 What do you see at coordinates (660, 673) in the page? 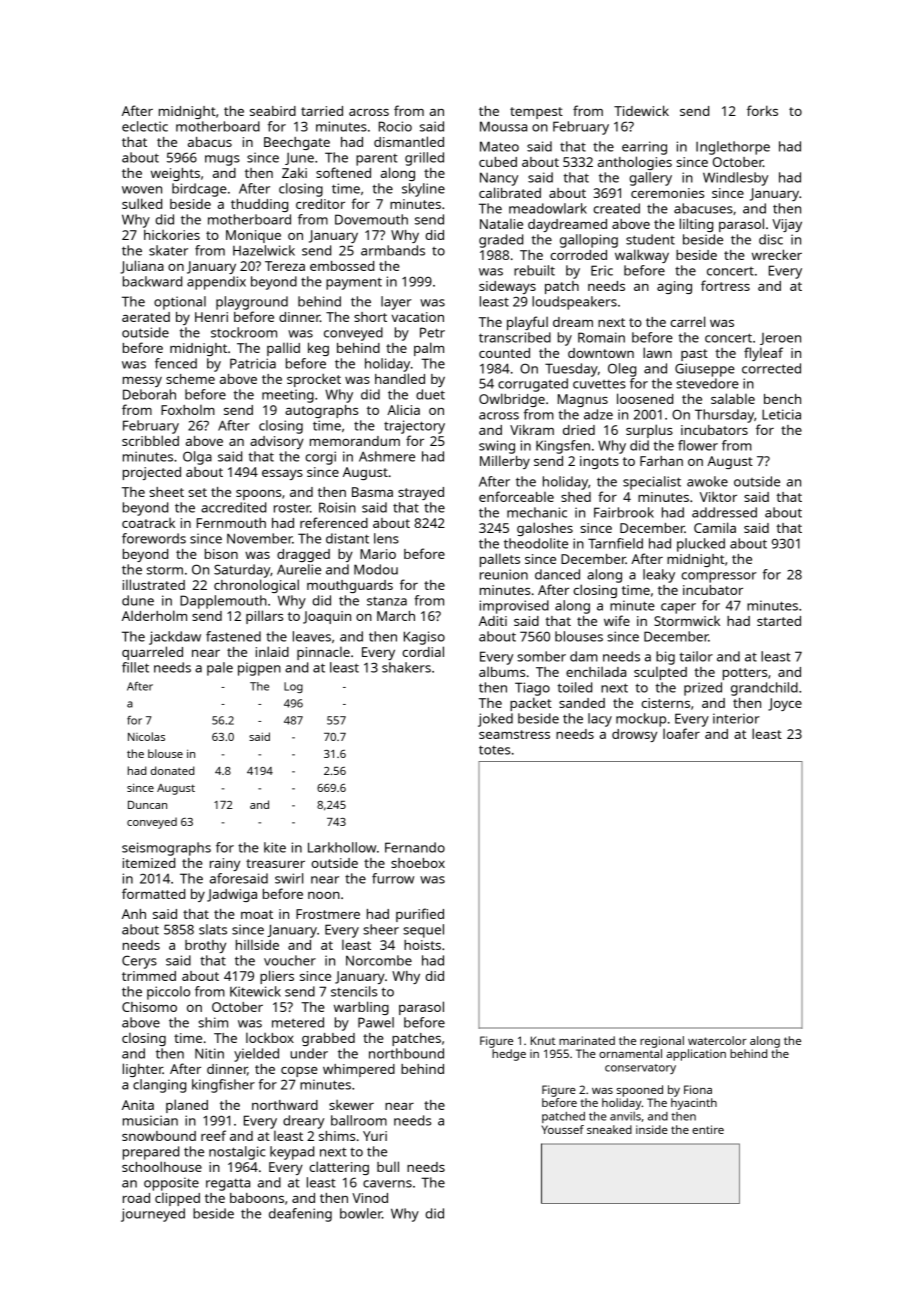
I see `sculpted` at bounding box center [660, 673].
